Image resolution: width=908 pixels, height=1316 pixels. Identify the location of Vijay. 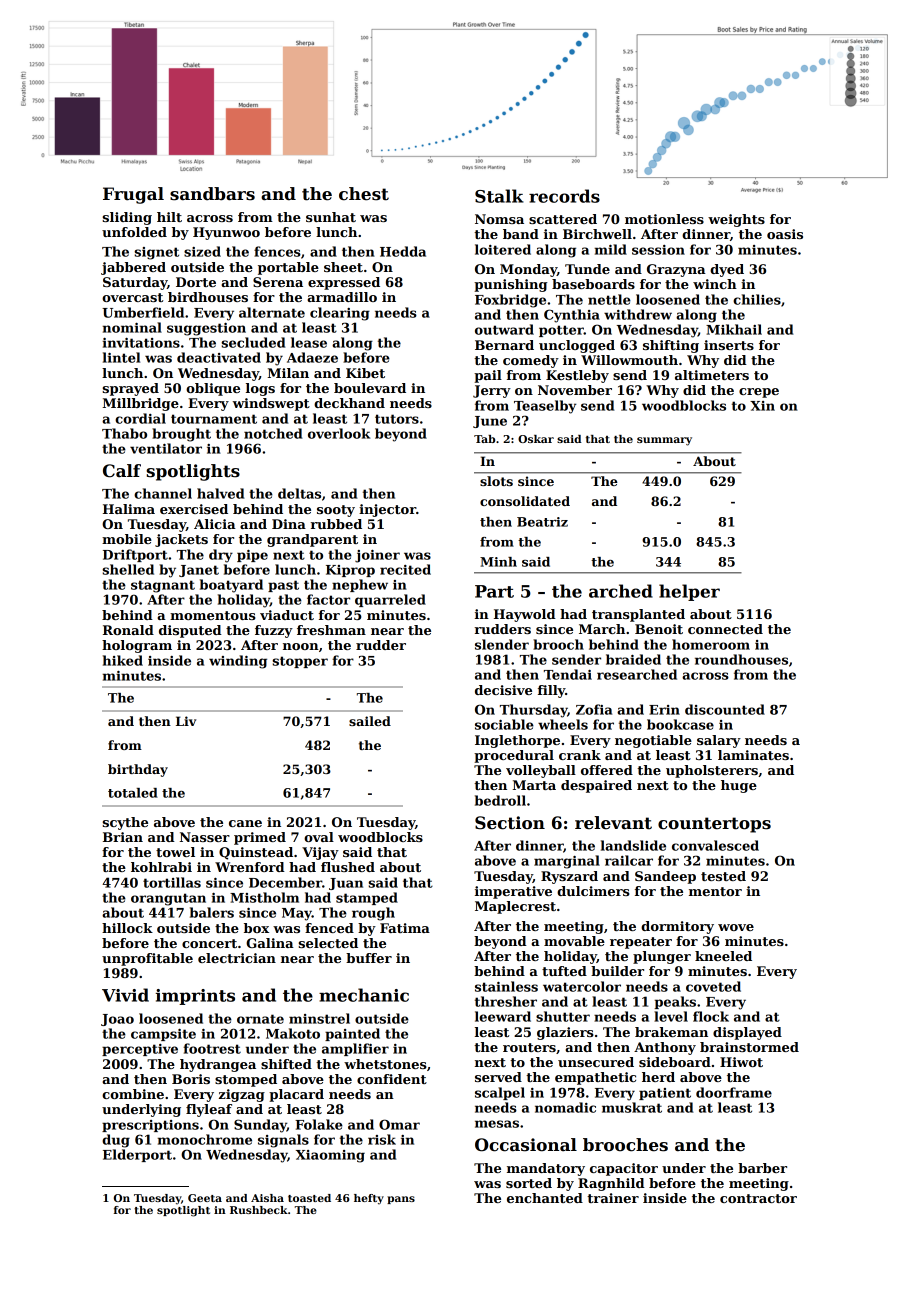
(320, 853).
